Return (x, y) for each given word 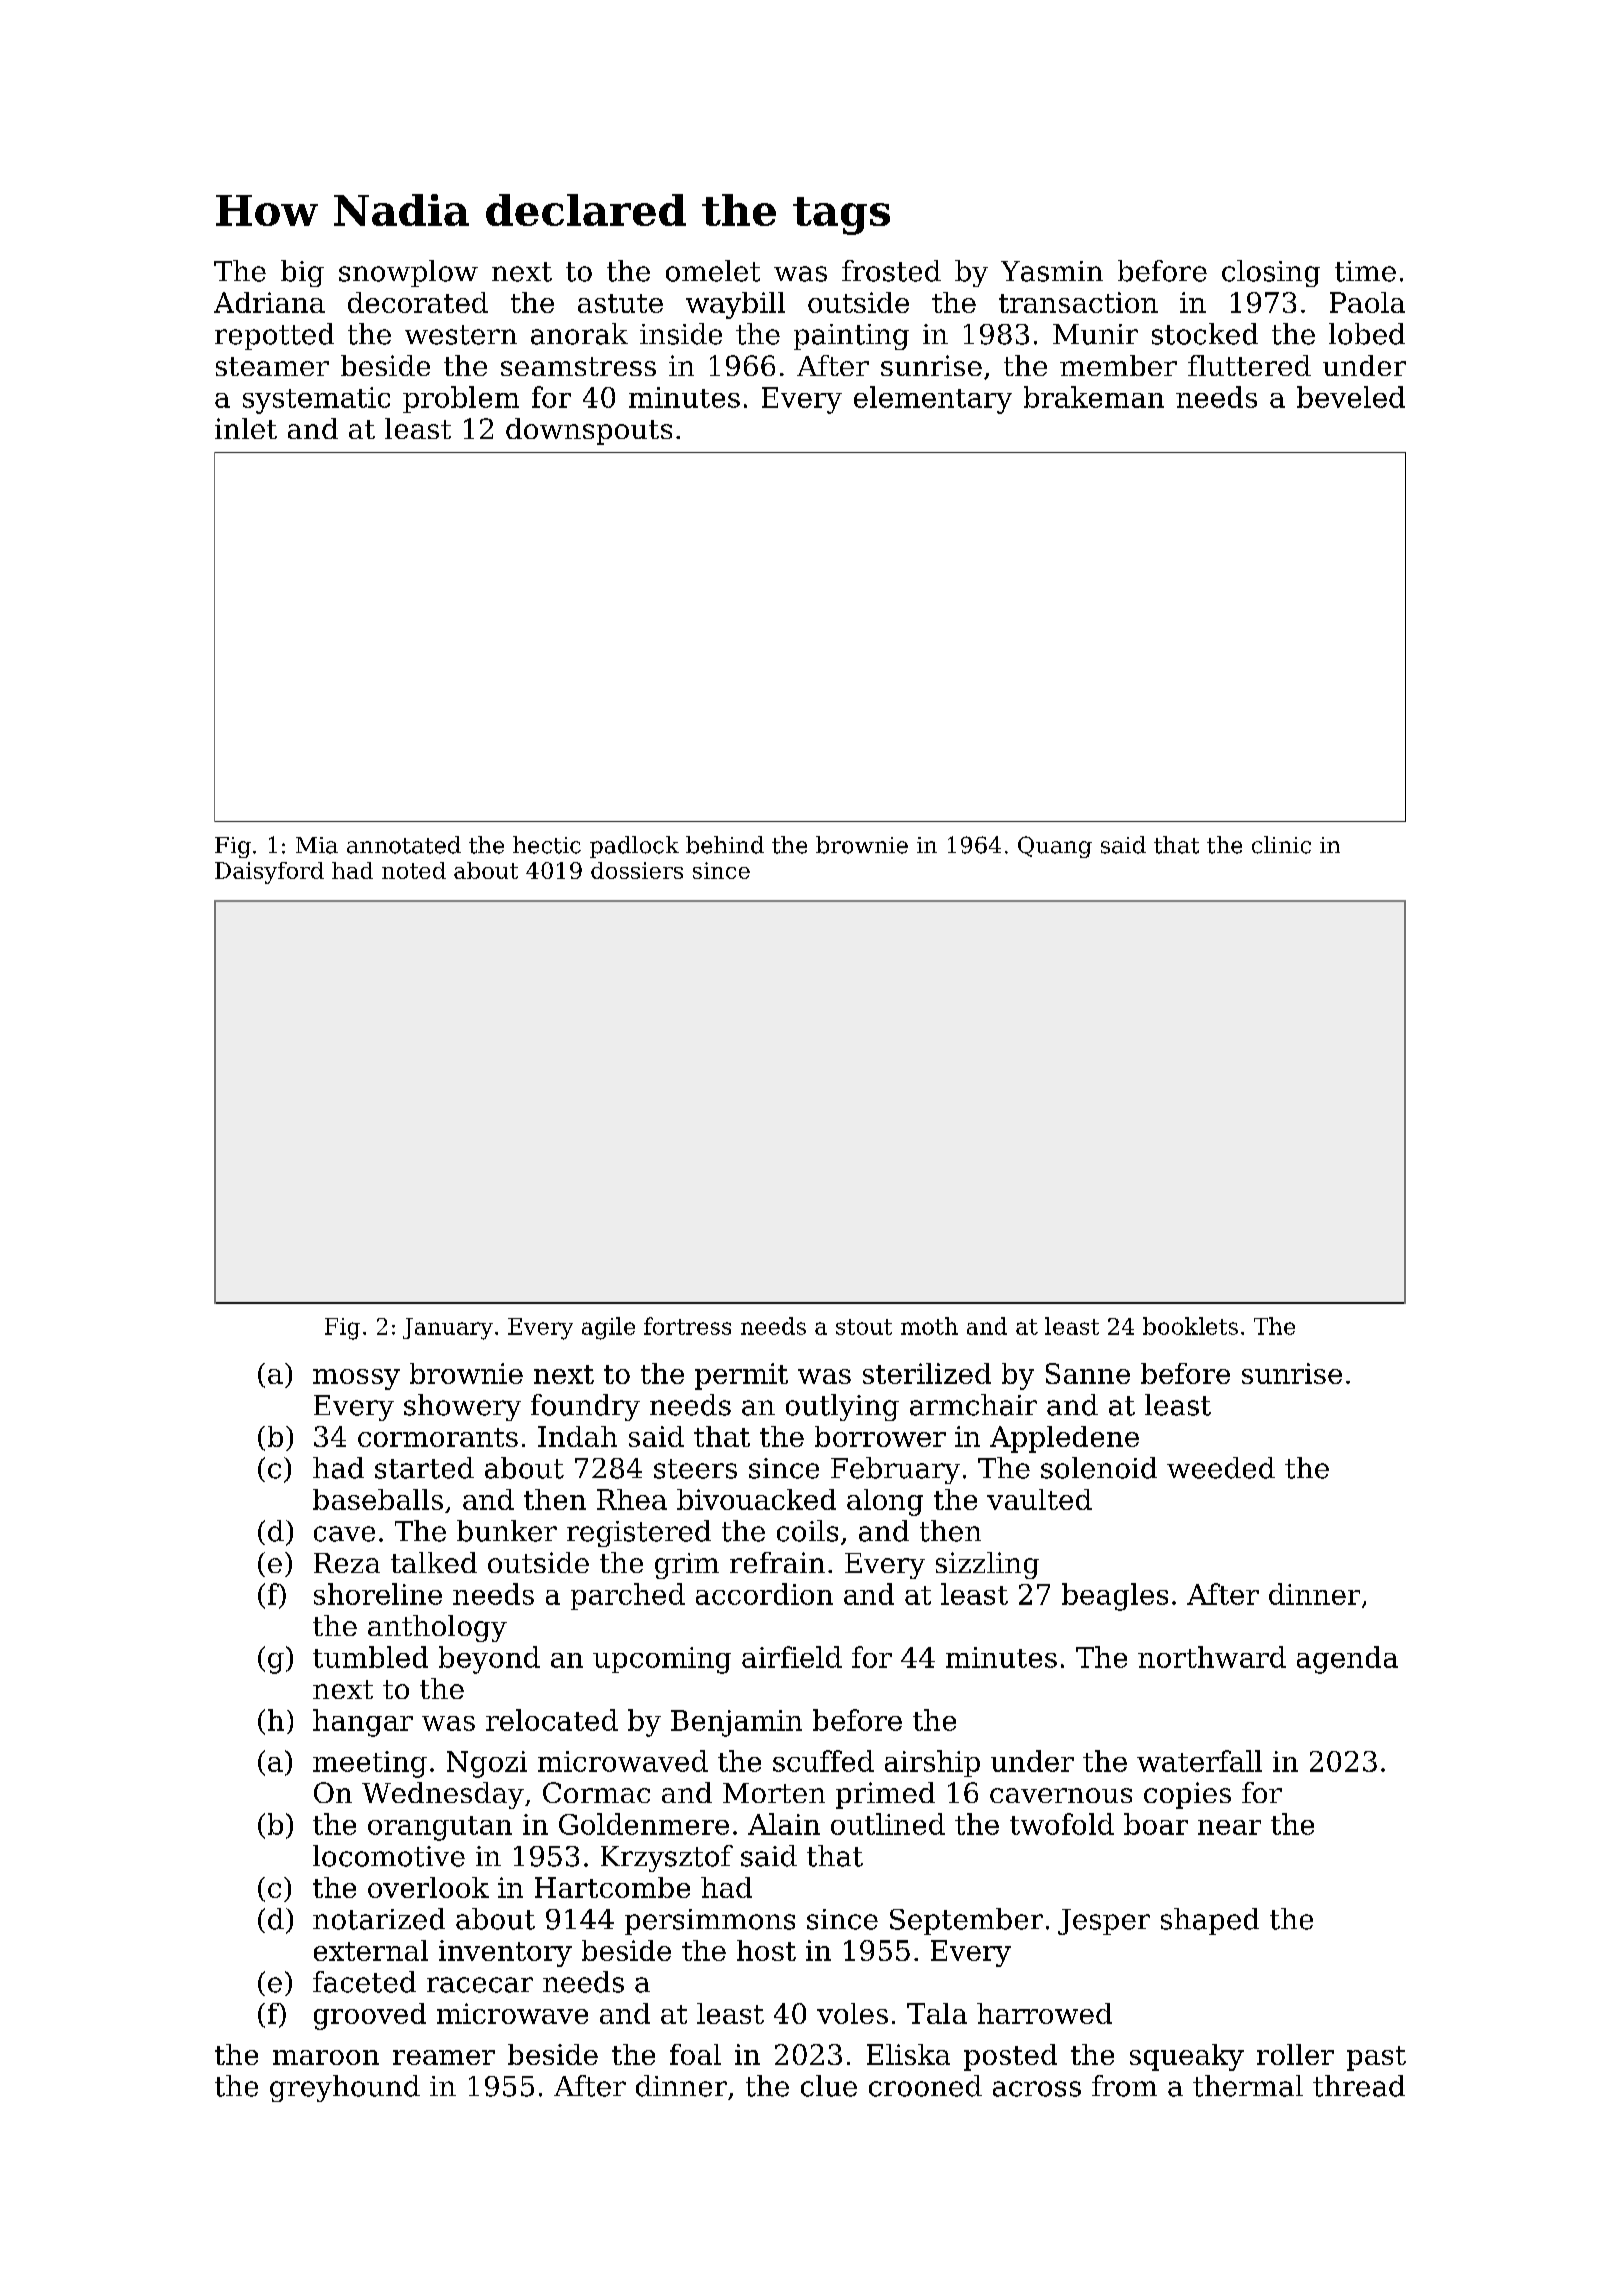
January (448, 1329)
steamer (272, 366)
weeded (1221, 1468)
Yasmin (1052, 271)
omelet (713, 271)
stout (864, 1327)
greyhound (345, 2088)
